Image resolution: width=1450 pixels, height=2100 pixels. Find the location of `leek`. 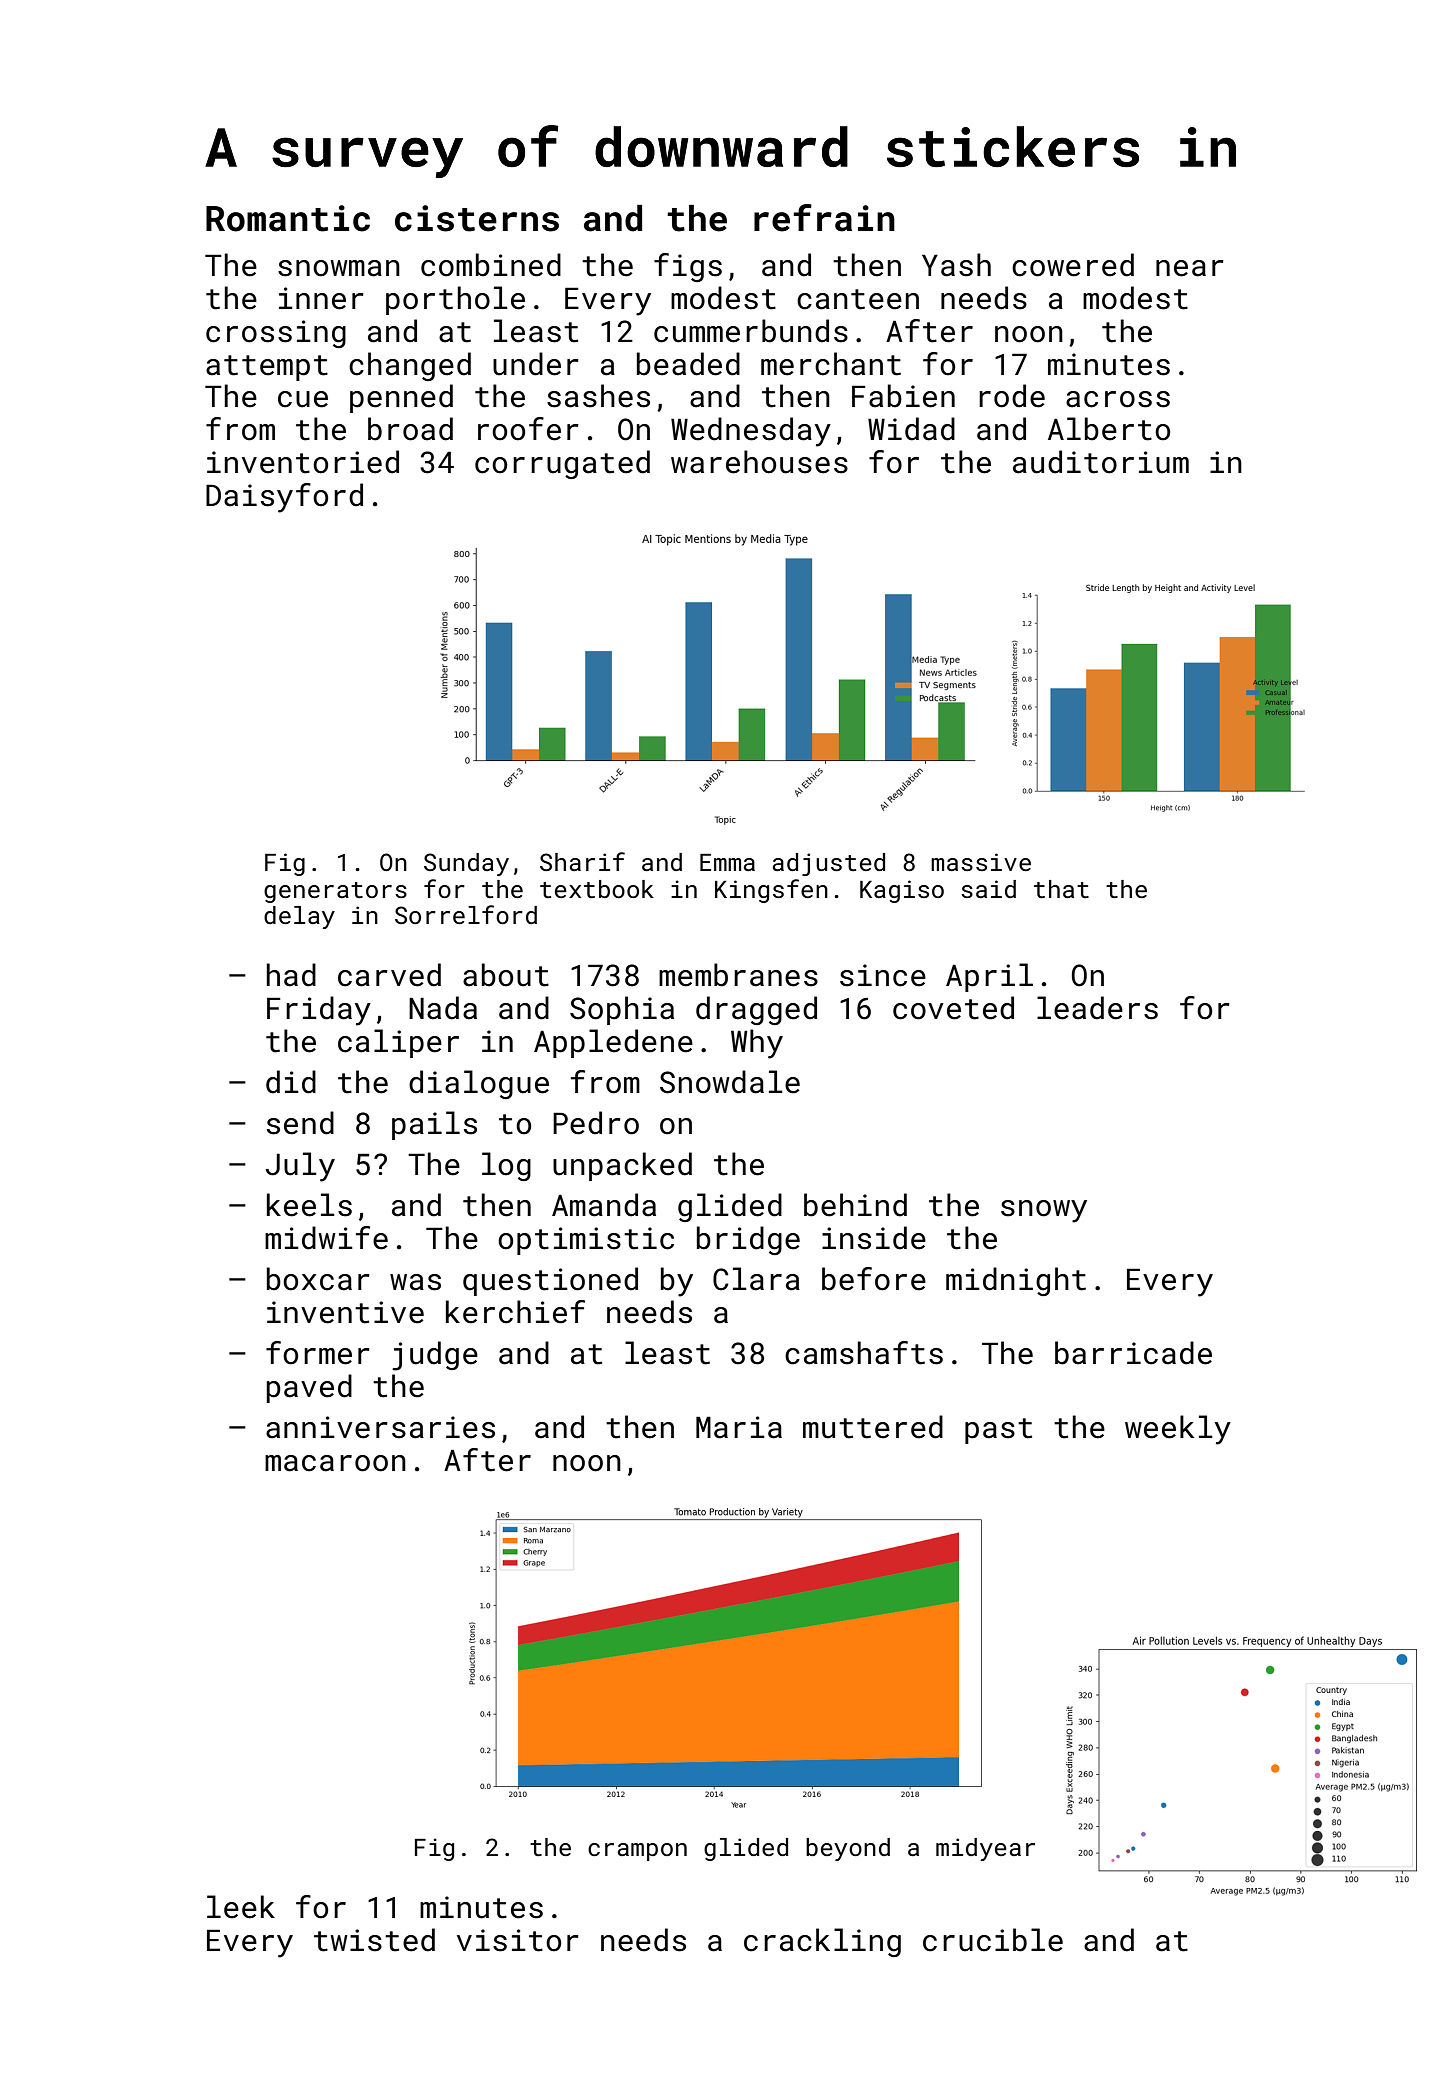

leek is located at coordinates (241, 1907).
